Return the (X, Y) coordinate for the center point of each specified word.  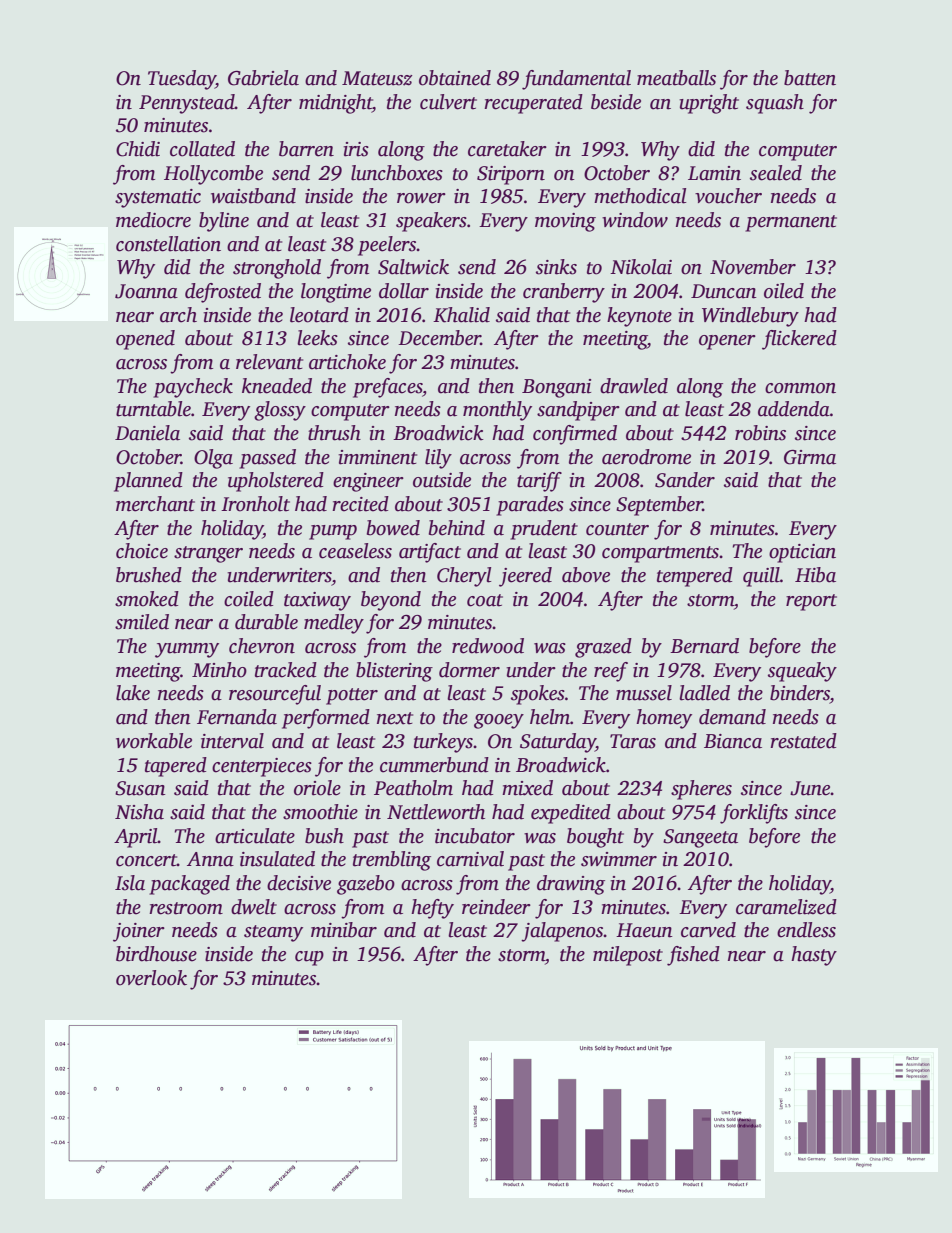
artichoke (347, 362)
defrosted (223, 293)
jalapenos (562, 932)
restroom (186, 908)
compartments (660, 554)
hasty (814, 956)
